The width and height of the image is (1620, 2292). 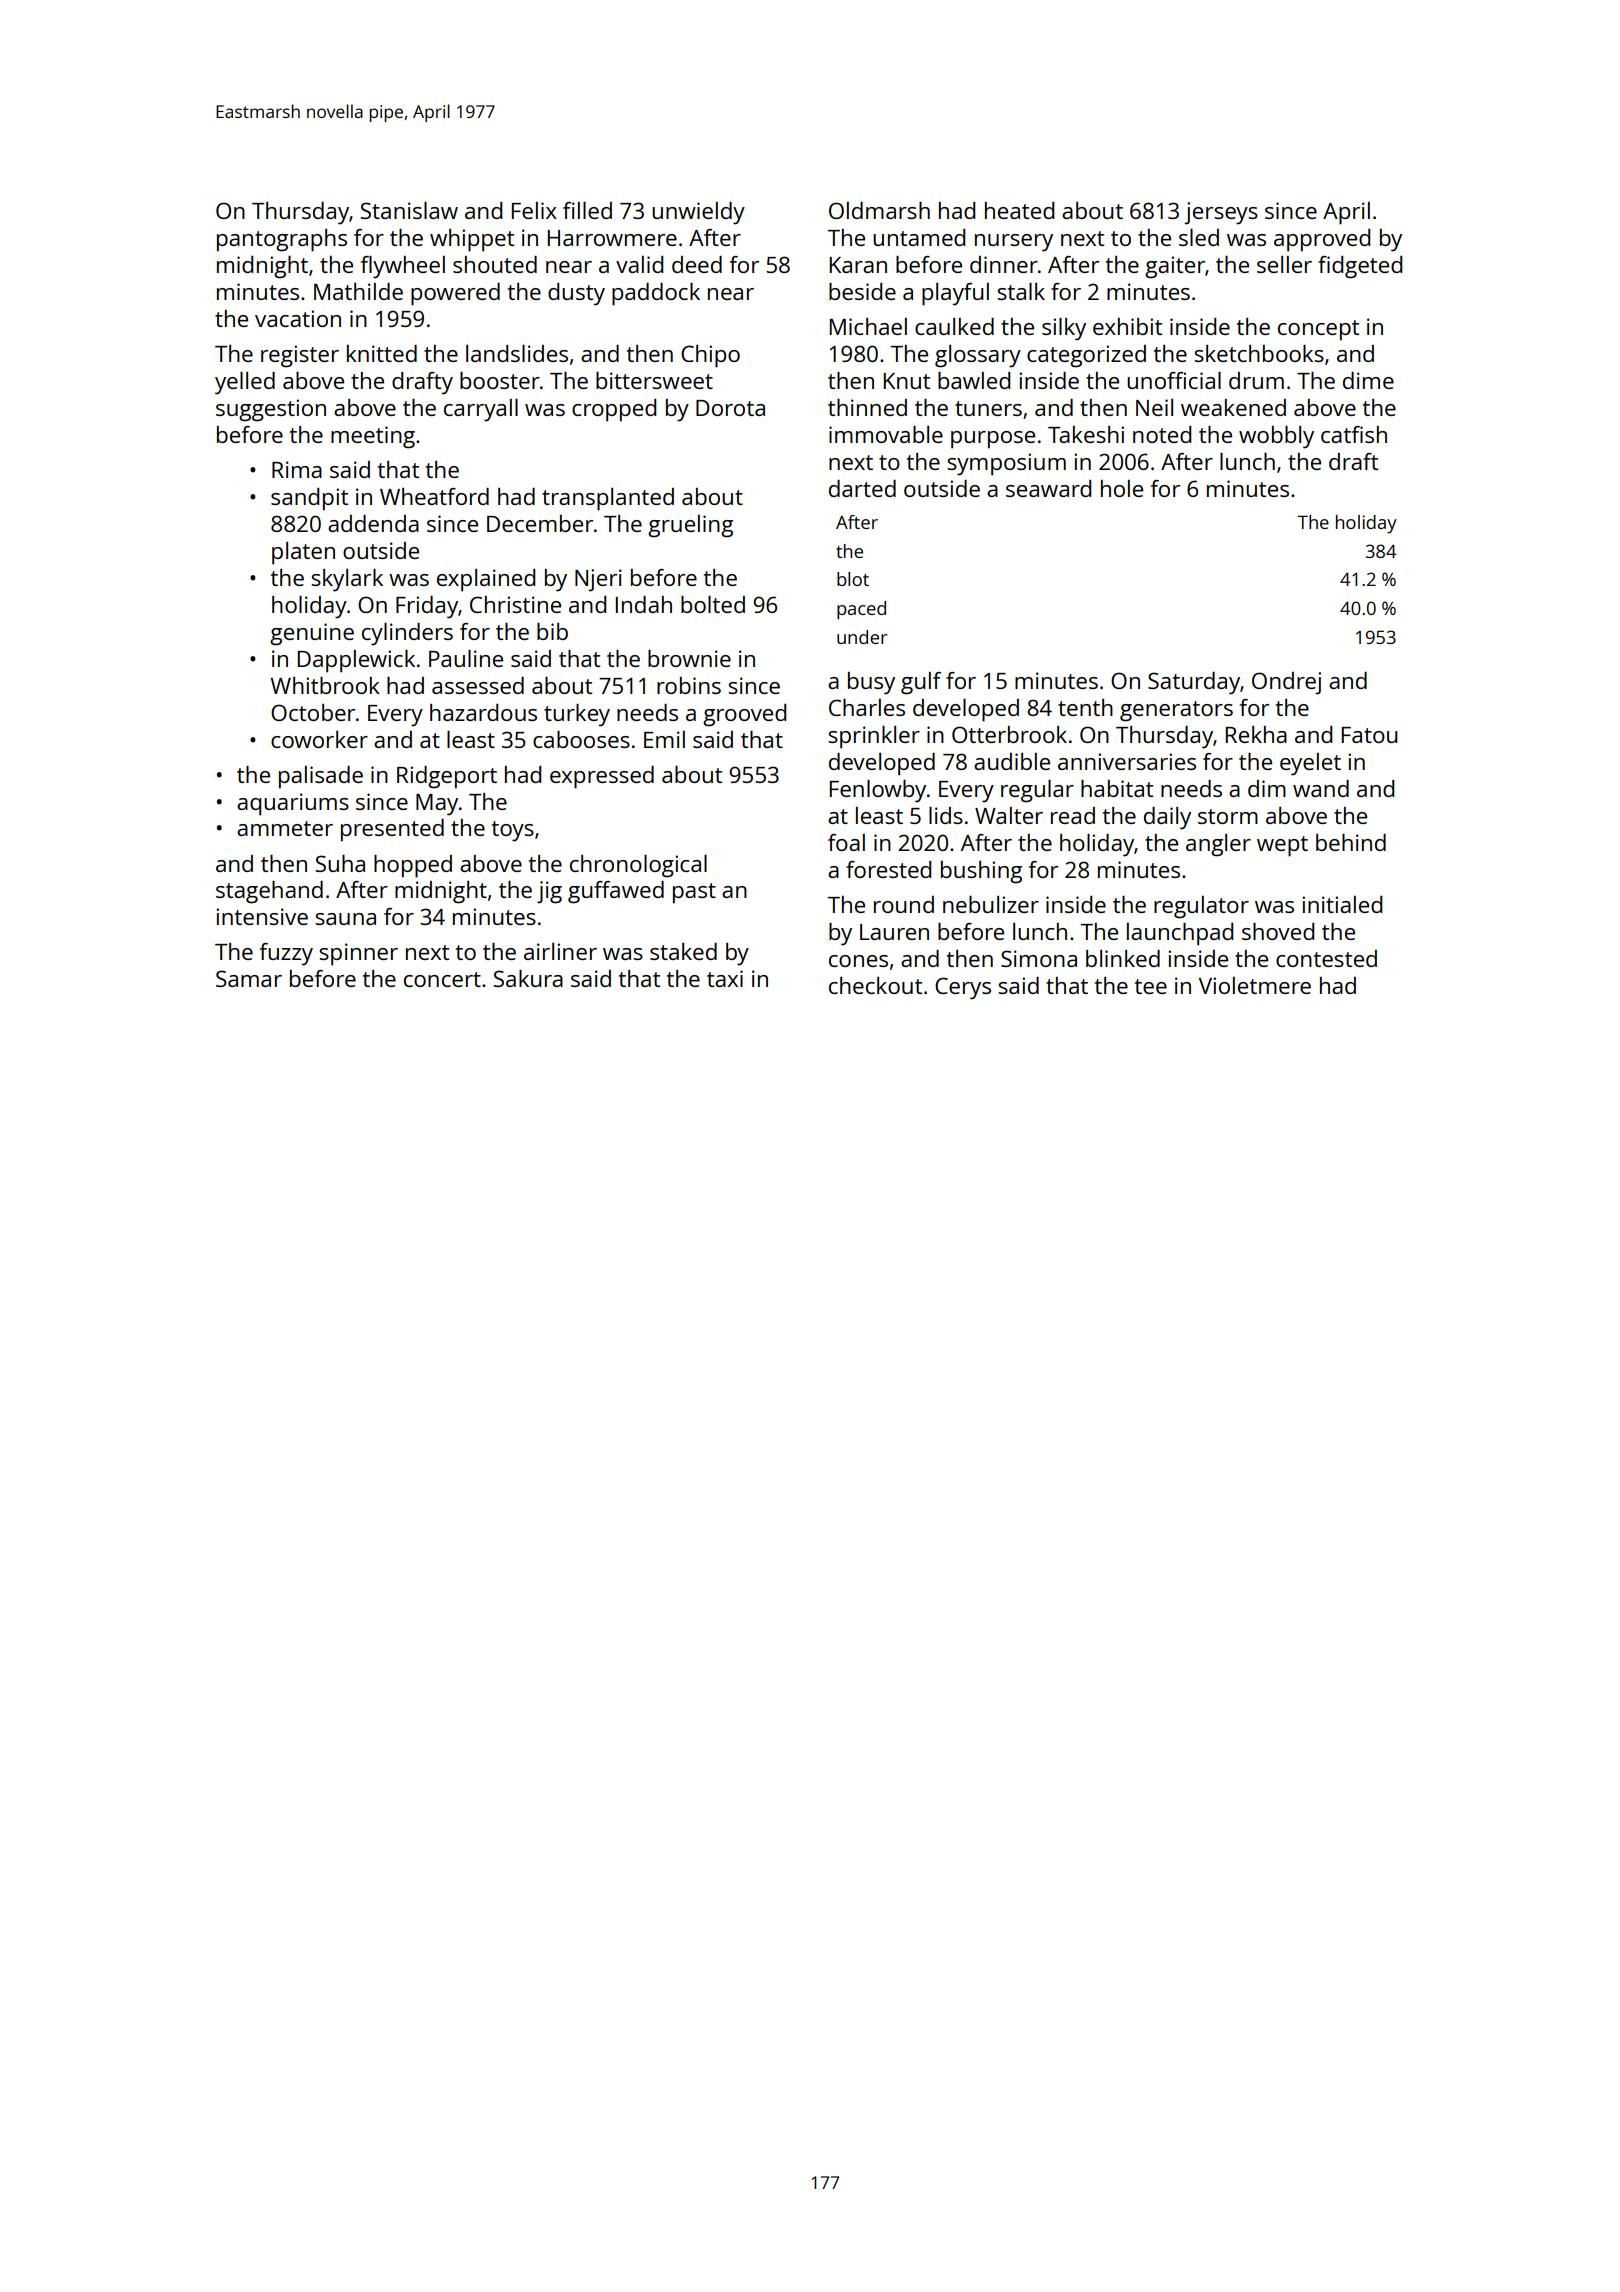 I want to click on jerseys, so click(x=1221, y=213).
